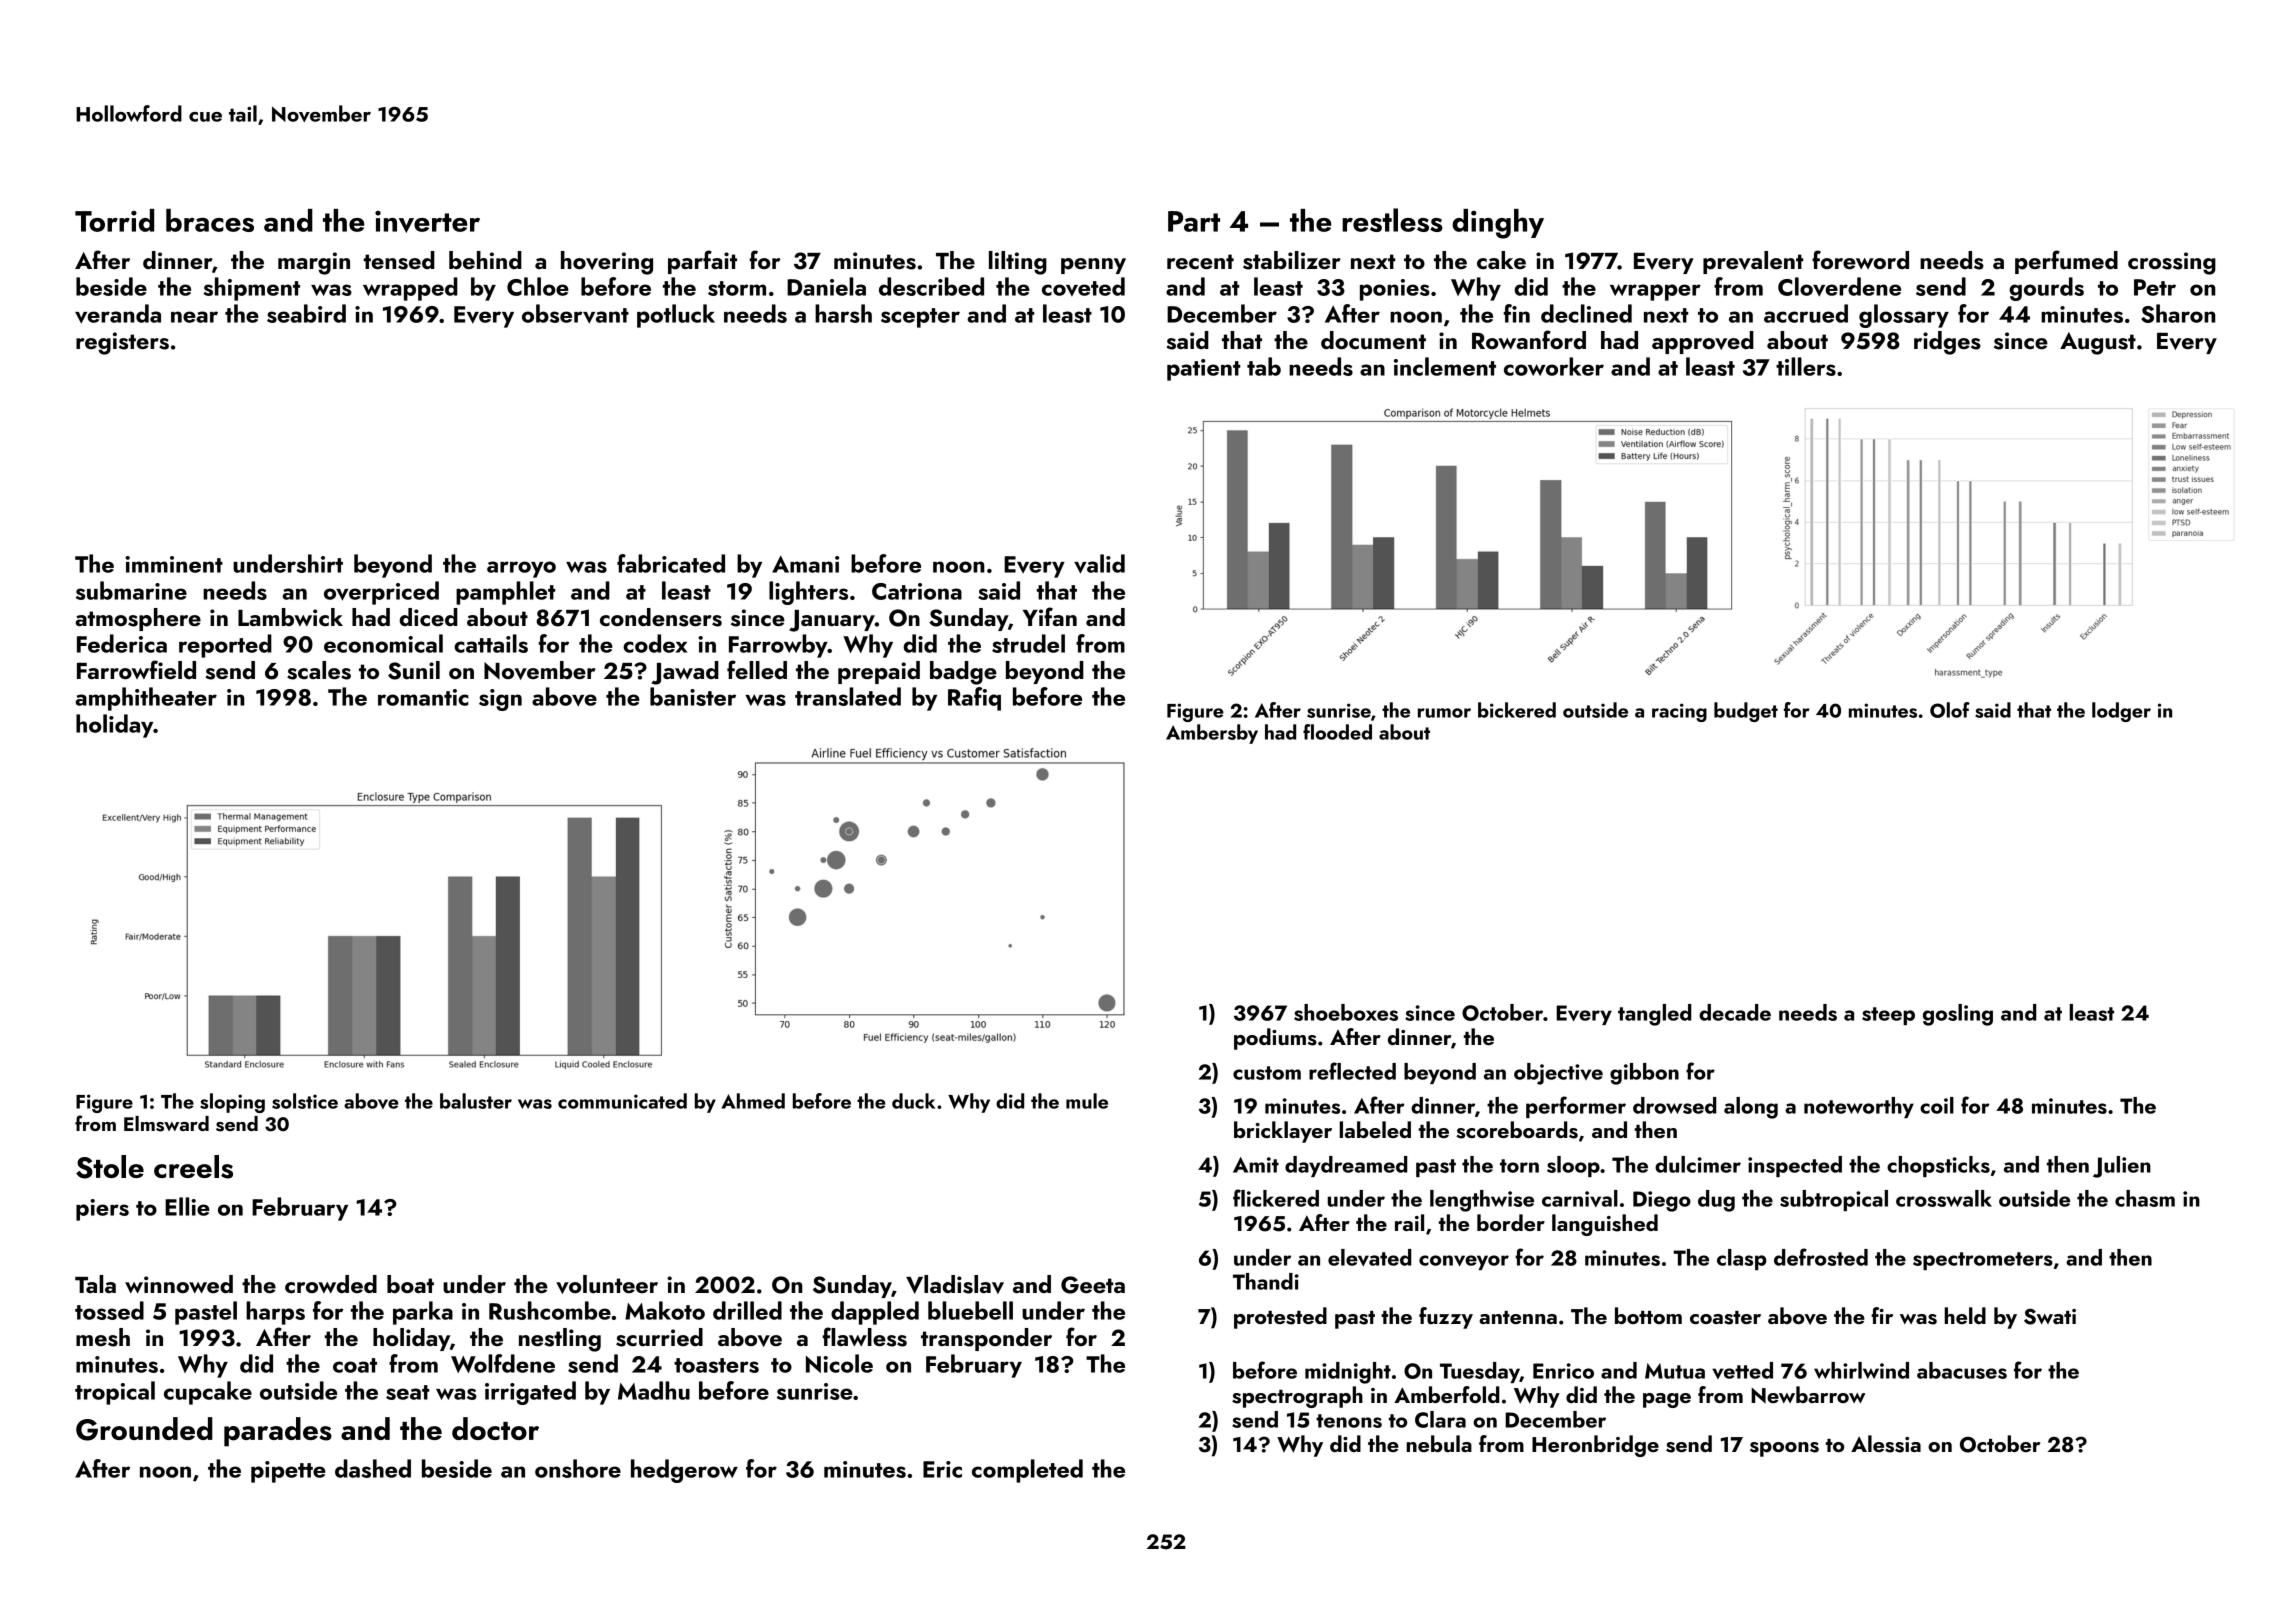 This document has height=1620, width=2292. What do you see at coordinates (778, 646) in the document?
I see `Farrowby` at bounding box center [778, 646].
